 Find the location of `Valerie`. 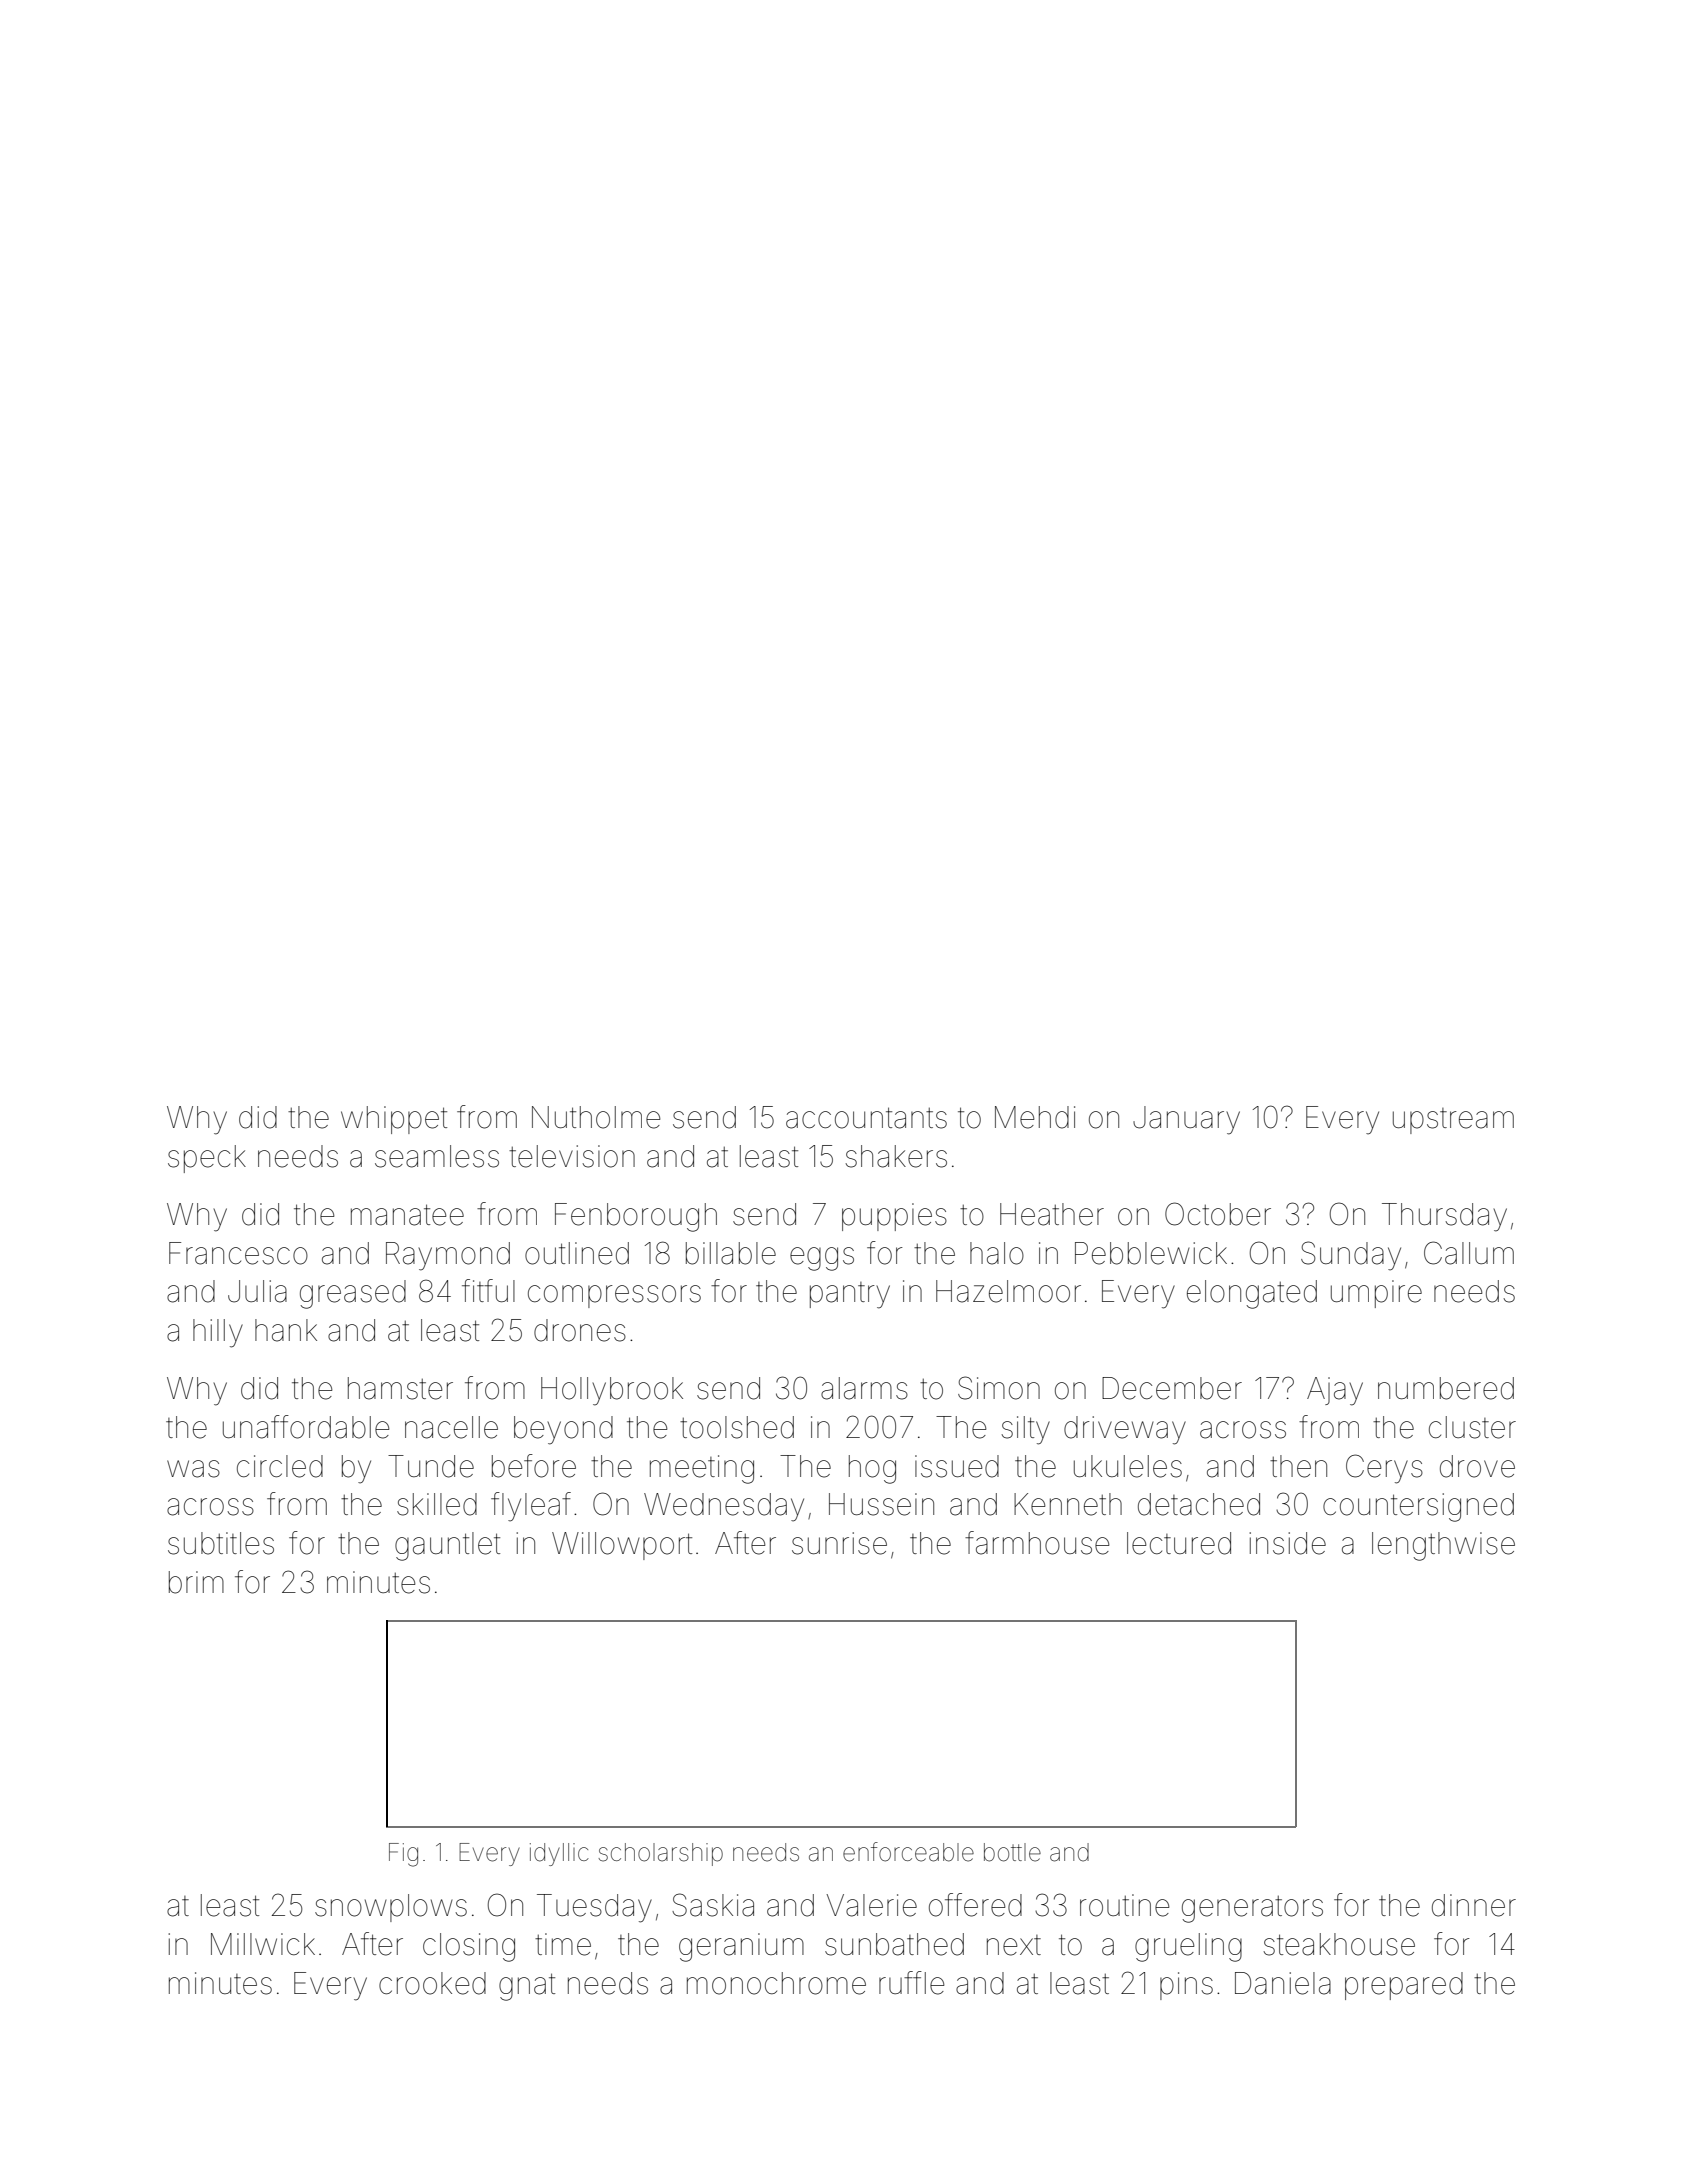

Valerie is located at coordinates (871, 1905).
